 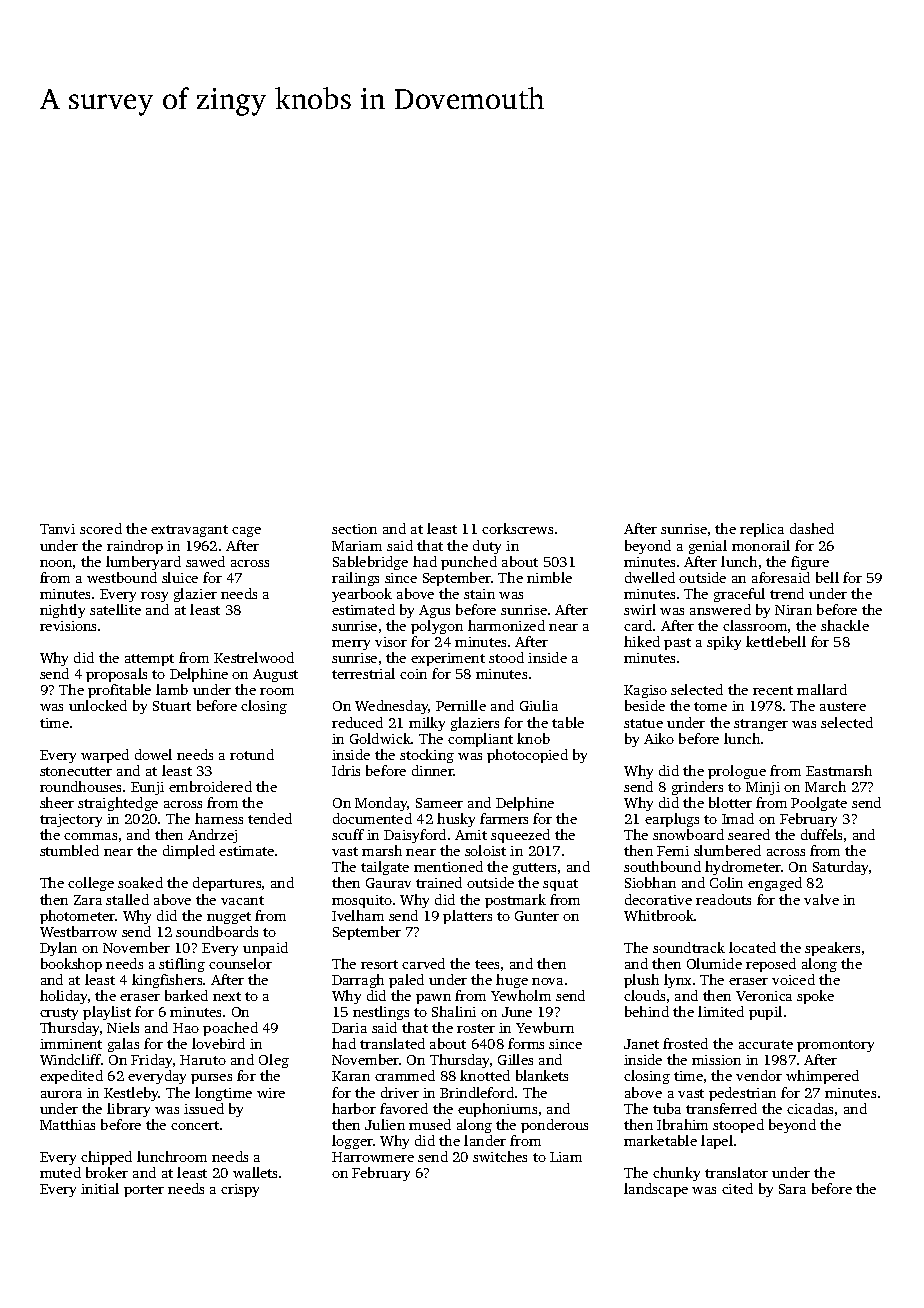 What do you see at coordinates (154, 597) in the image?
I see `rosy` at bounding box center [154, 597].
